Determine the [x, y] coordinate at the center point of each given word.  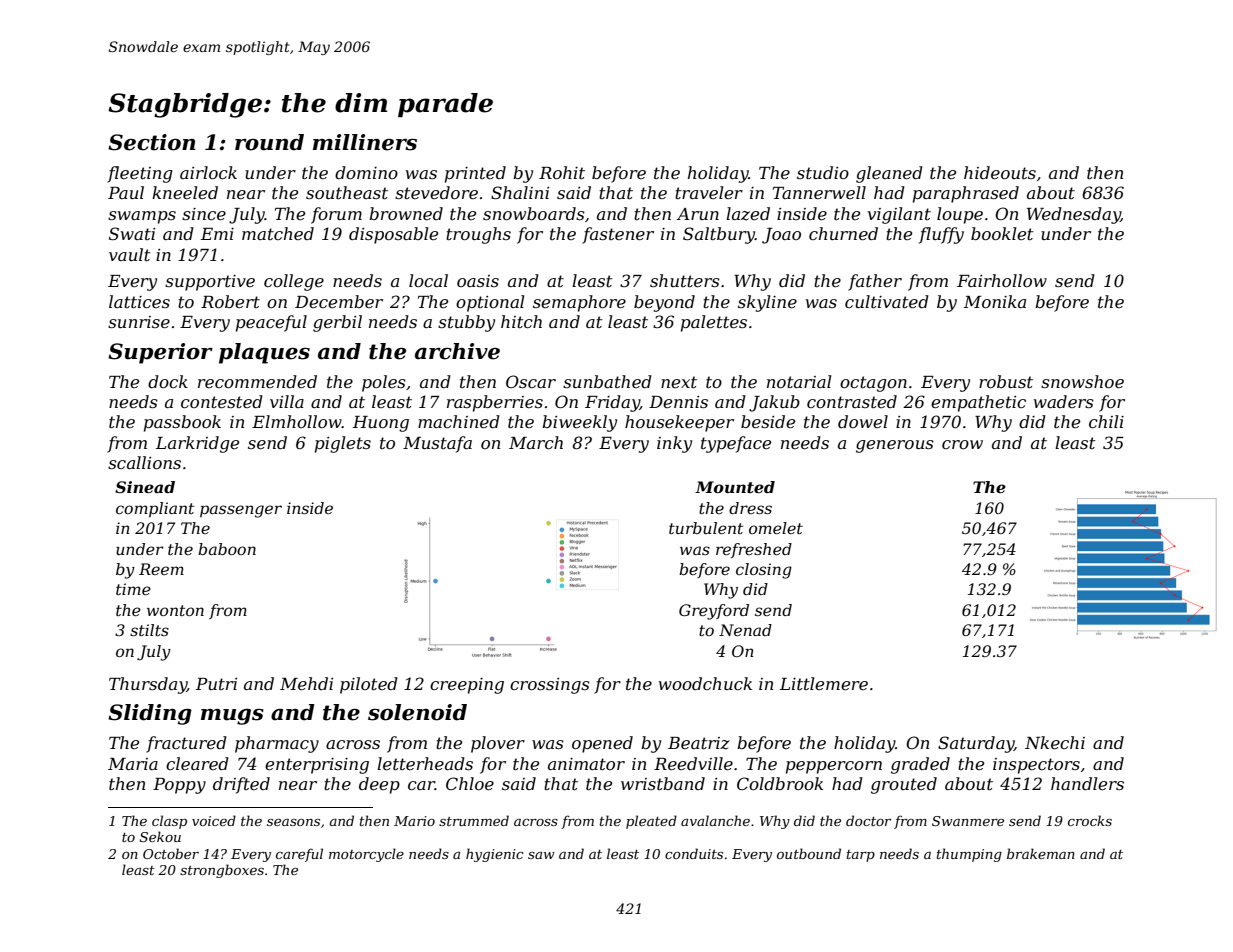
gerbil [337, 323]
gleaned [889, 174]
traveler [709, 192]
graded [920, 765]
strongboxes [222, 871]
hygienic [495, 855]
